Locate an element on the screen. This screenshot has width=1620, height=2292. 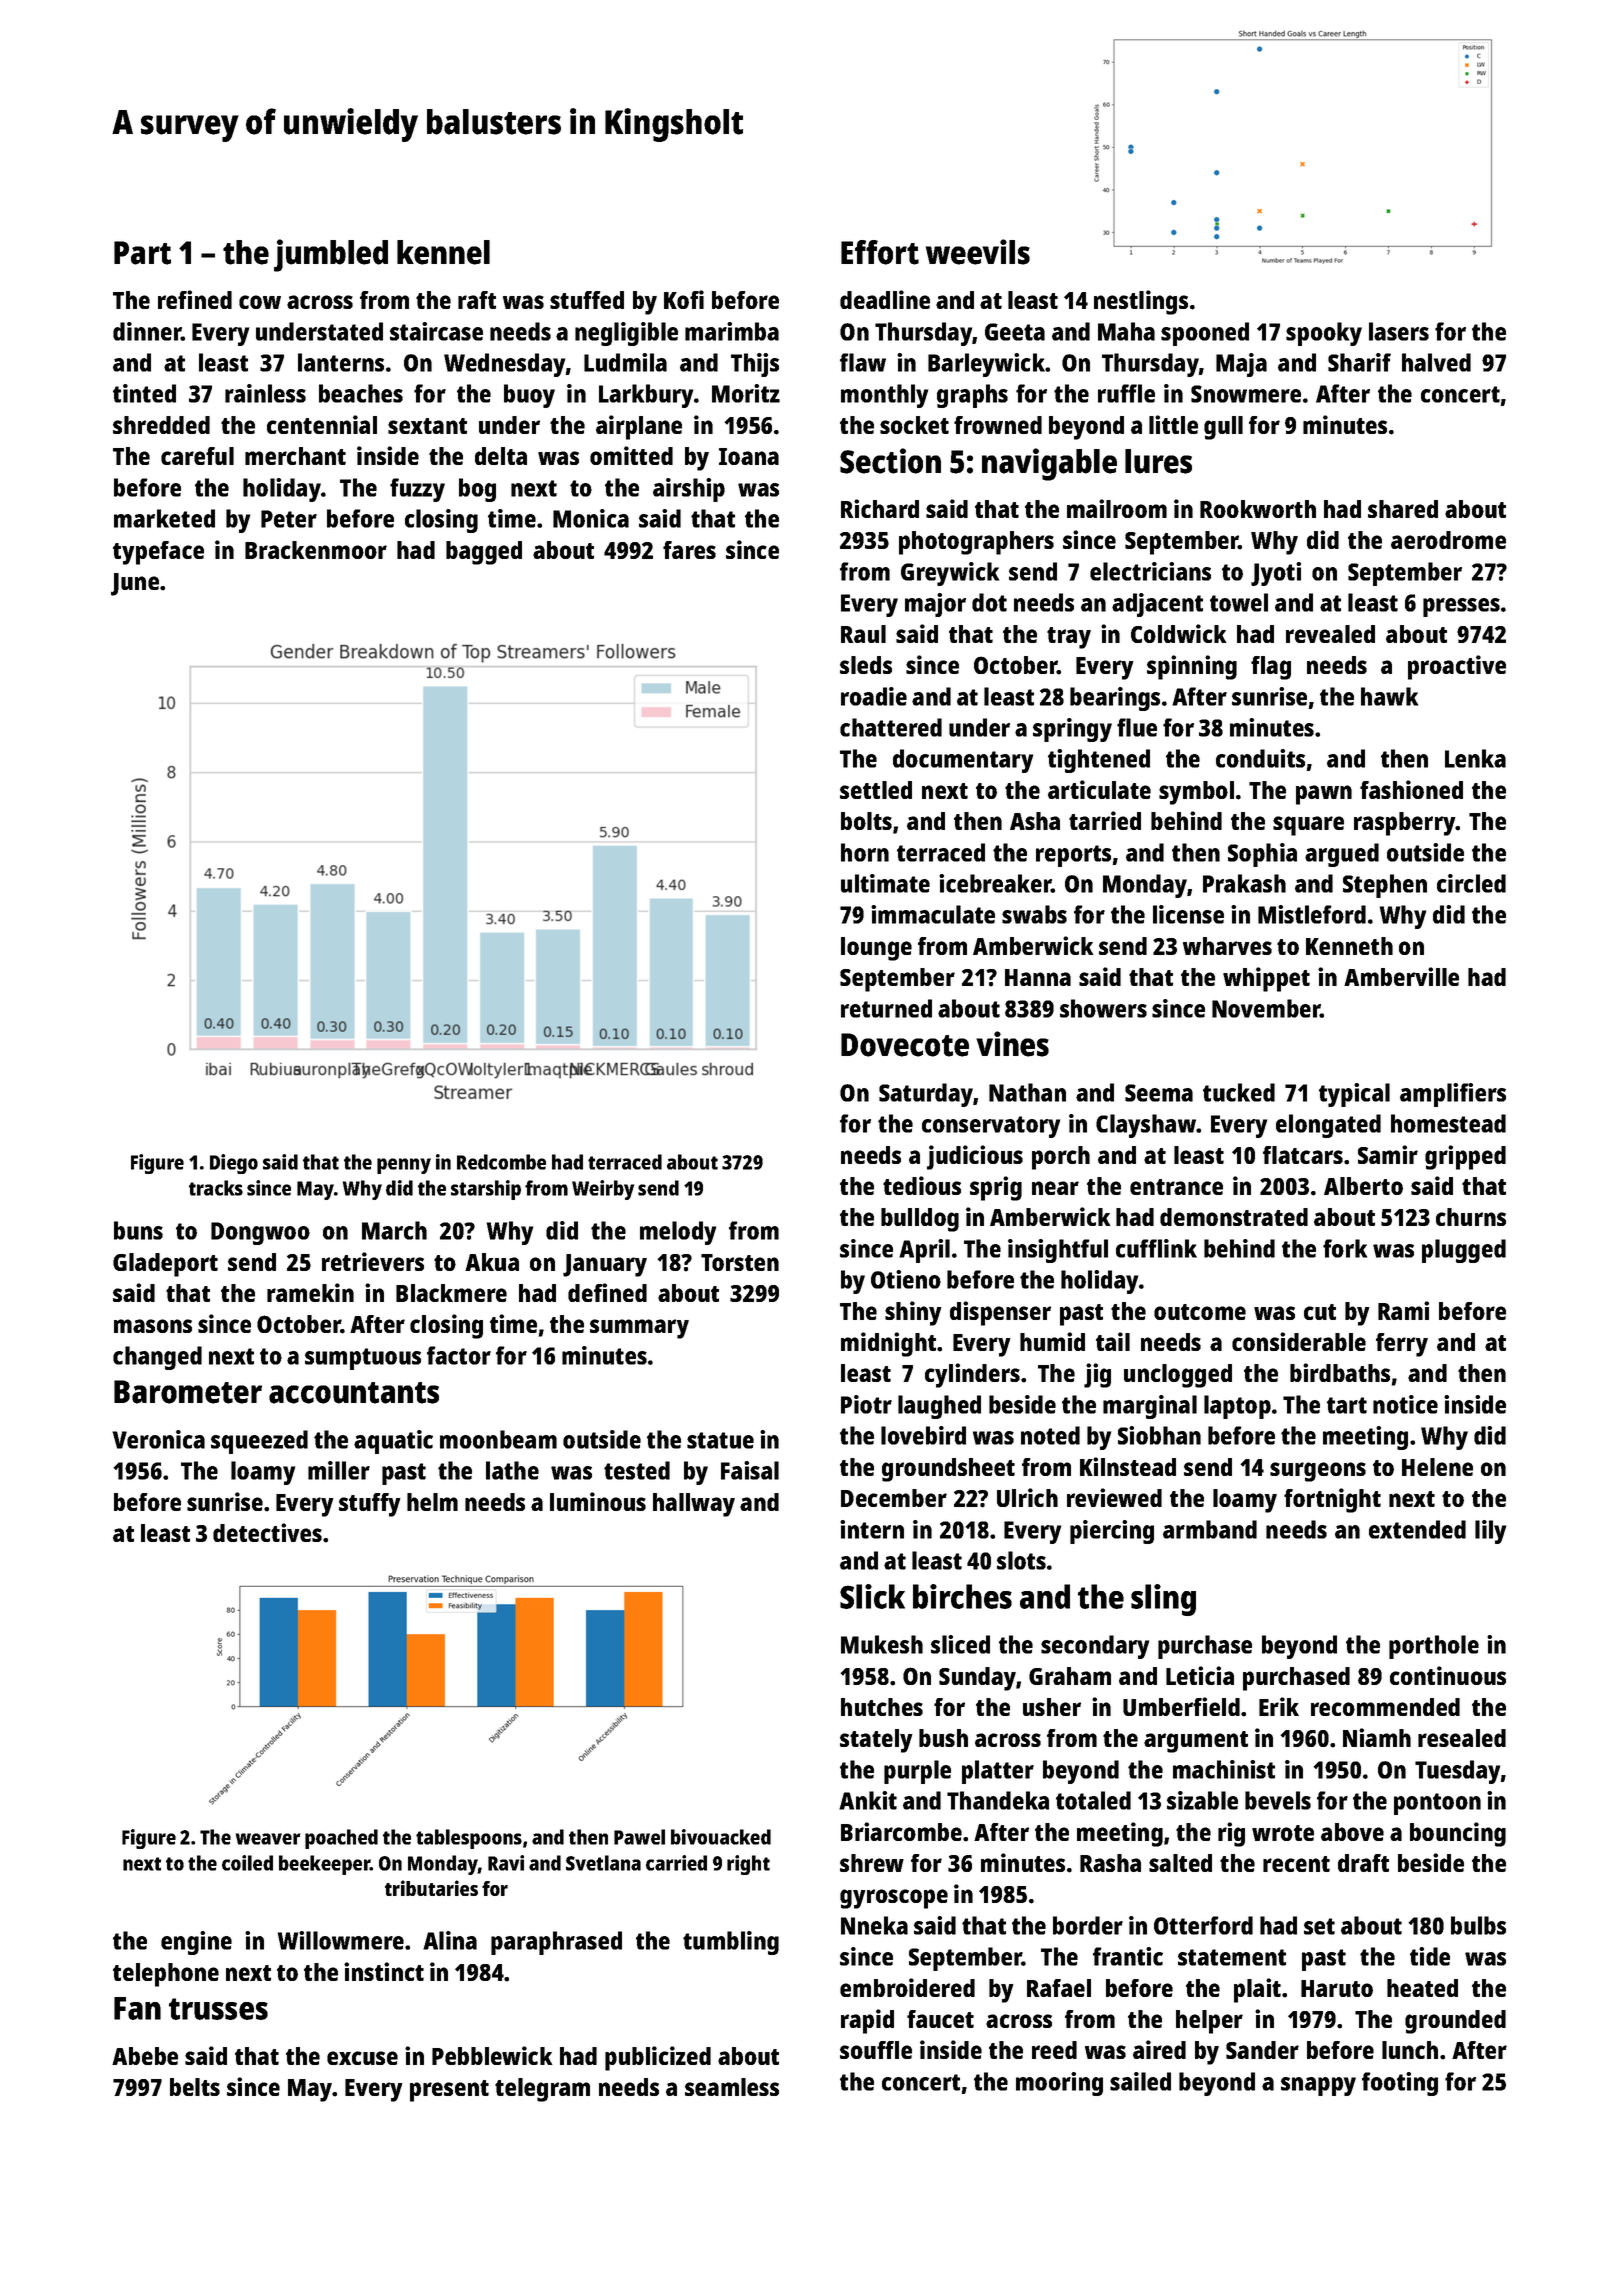
Willowmere is located at coordinates (341, 1940).
